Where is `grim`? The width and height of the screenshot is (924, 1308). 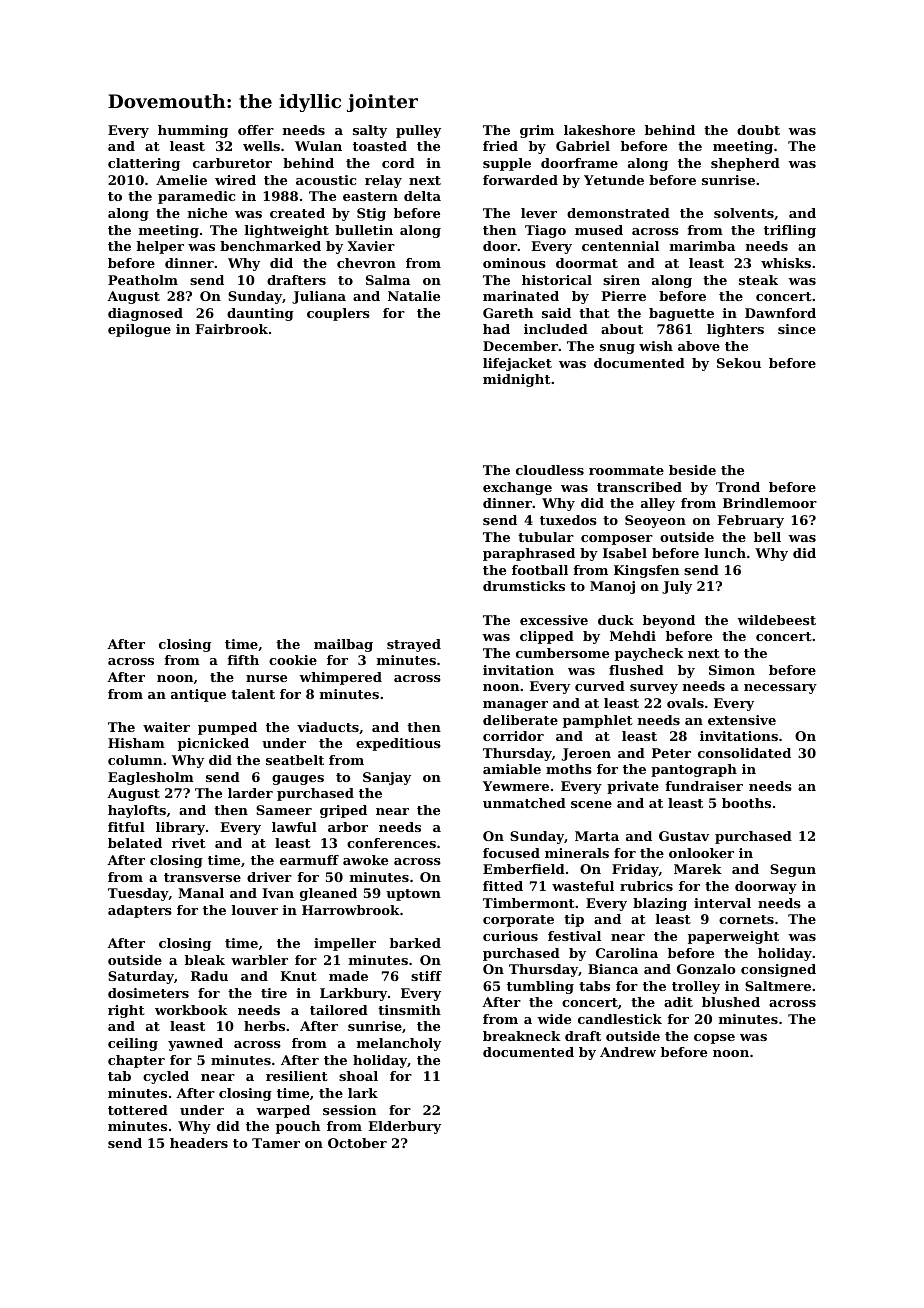
grim is located at coordinates (537, 131).
